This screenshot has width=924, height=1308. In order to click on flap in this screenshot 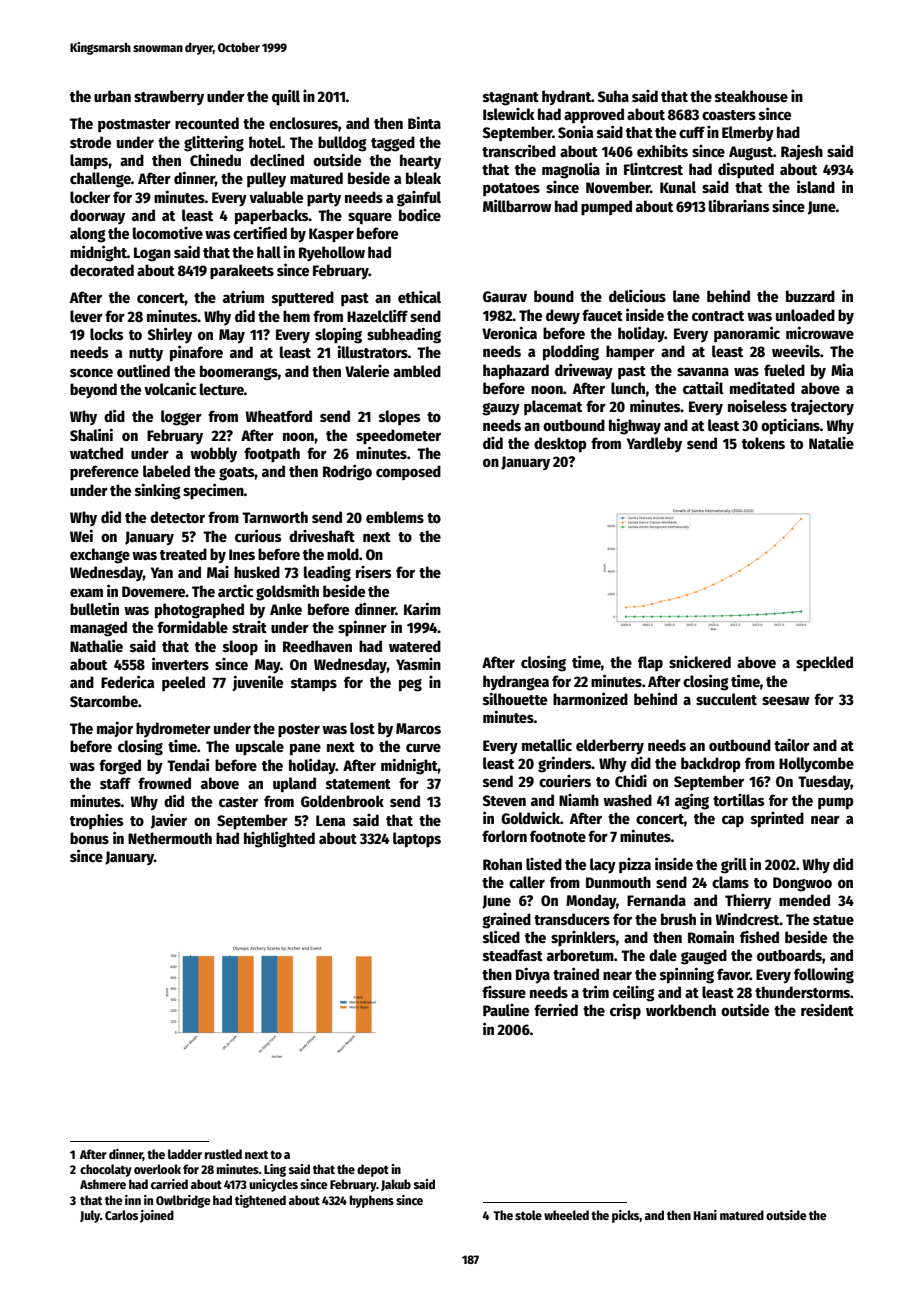, I will do `click(650, 663)`.
